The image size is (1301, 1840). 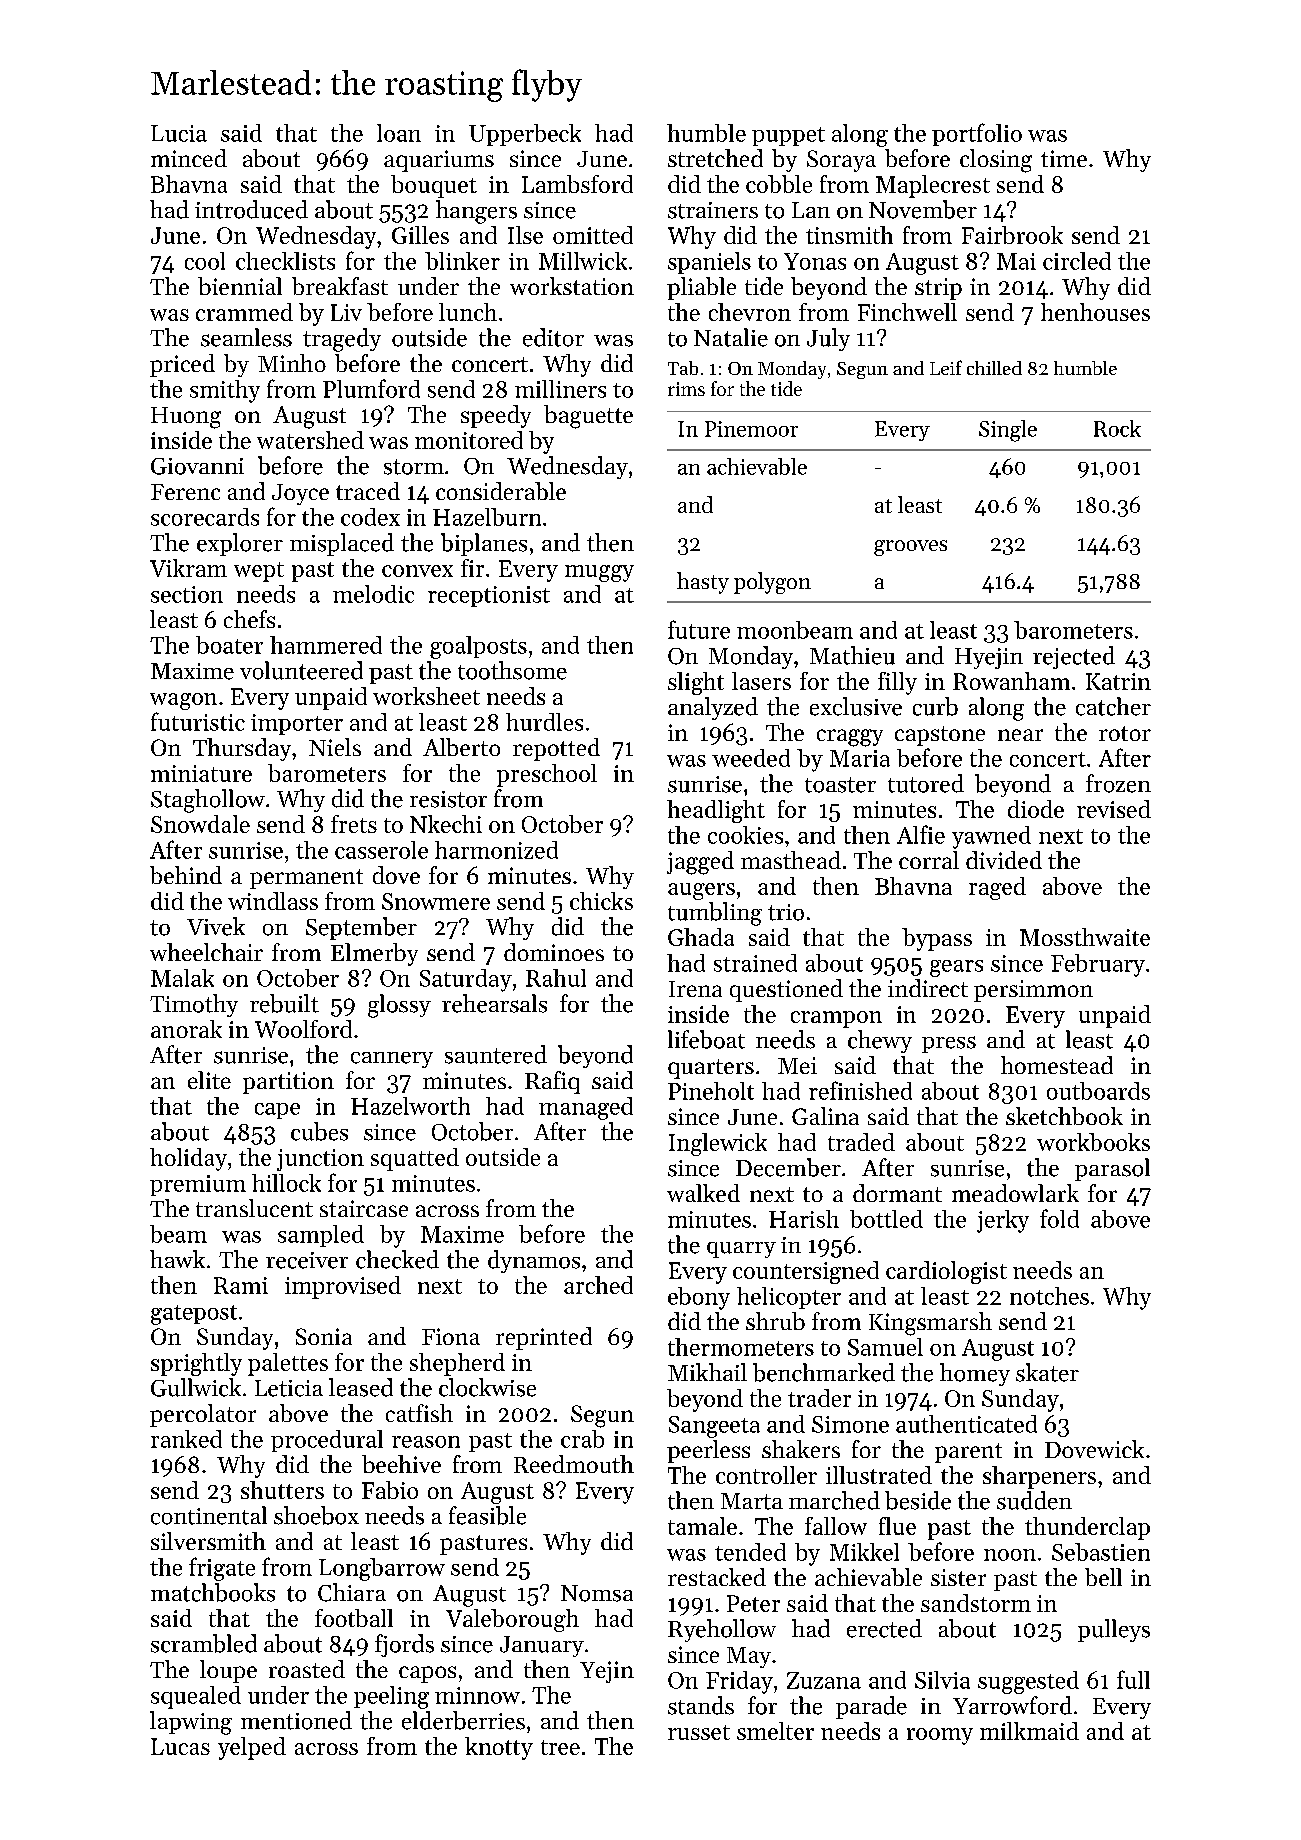 I want to click on Pinemoor, so click(x=751, y=429).
